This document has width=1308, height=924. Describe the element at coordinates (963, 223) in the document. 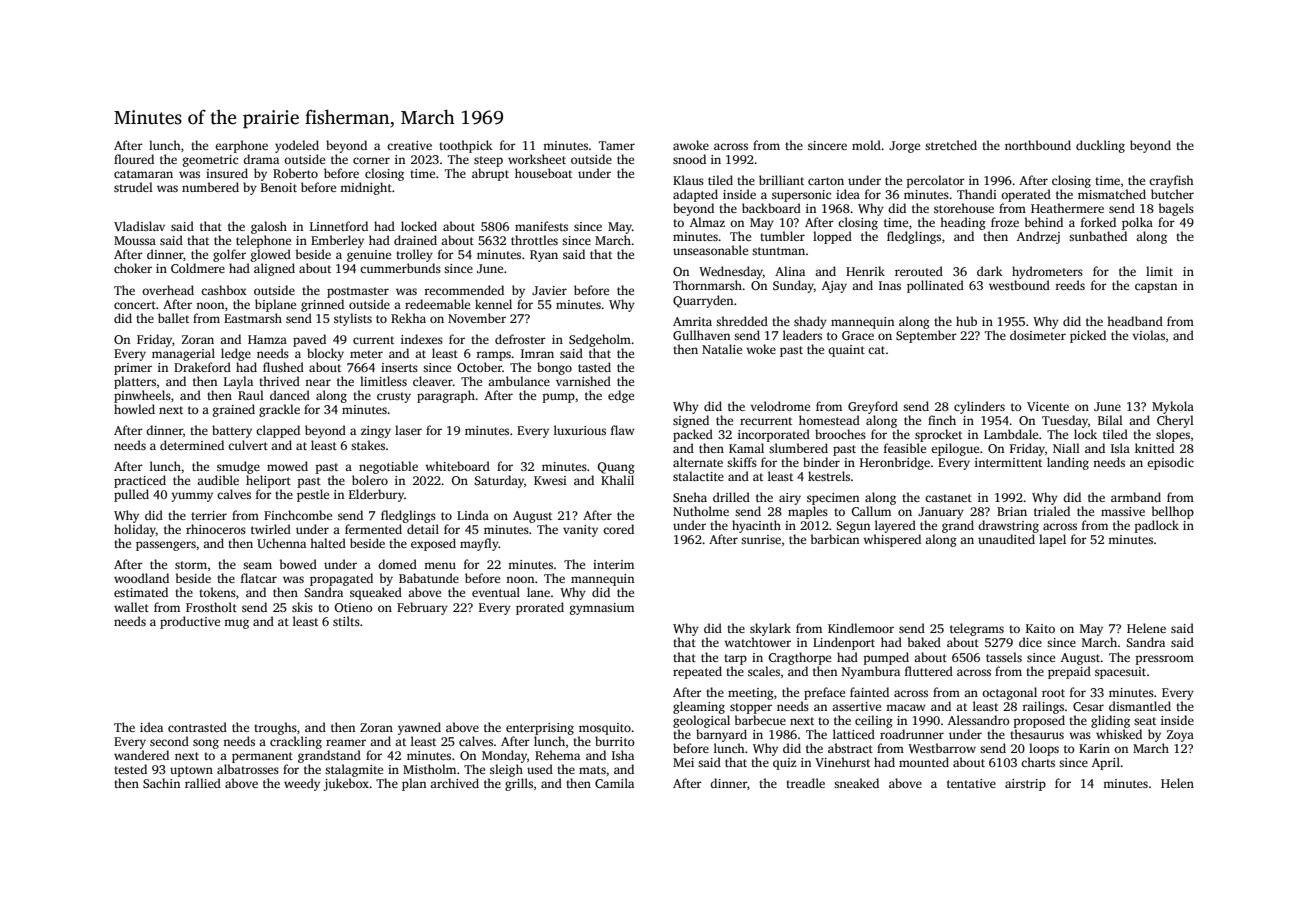

I see `heading` at that location.
